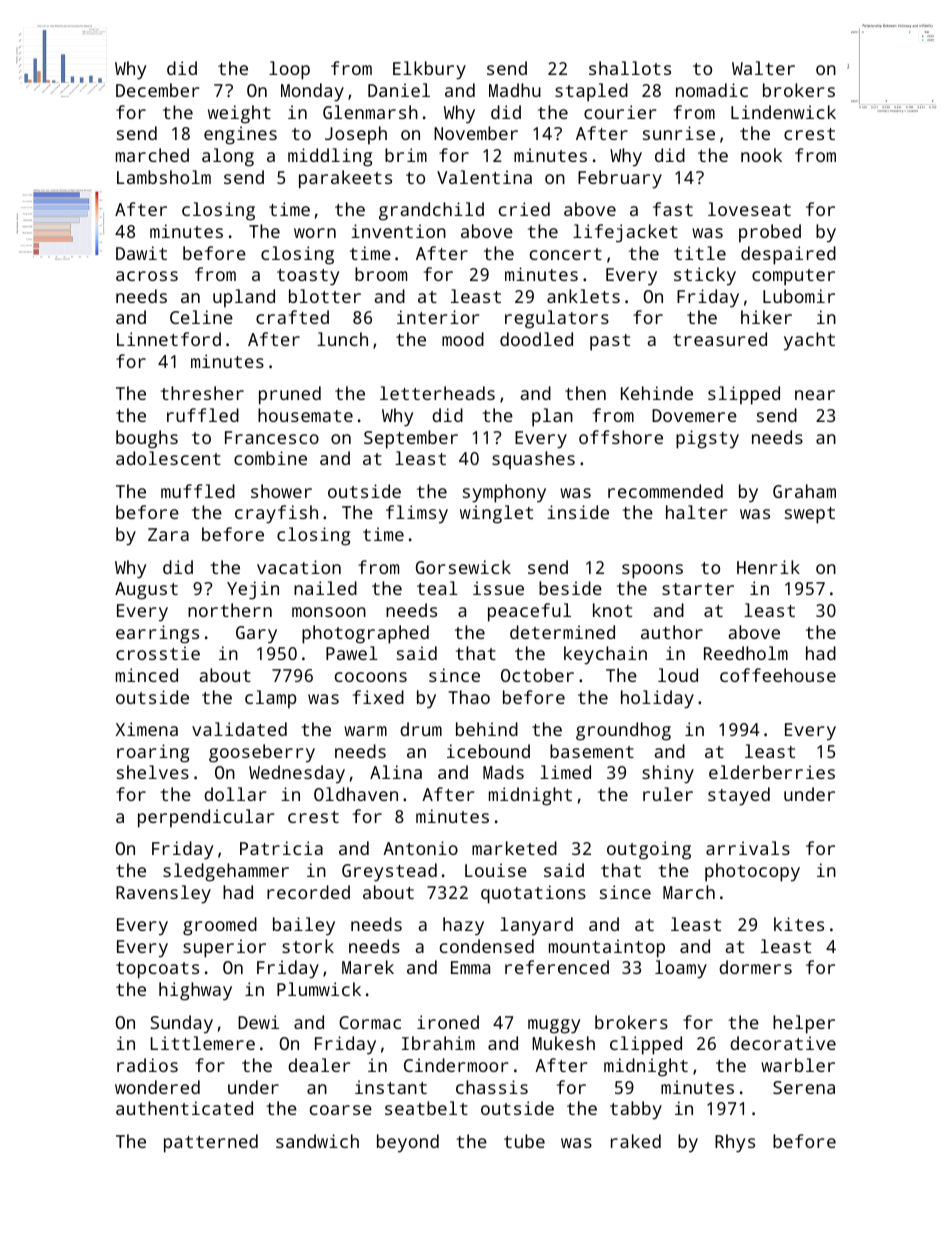 This document has width=952, height=1233. What do you see at coordinates (429, 70) in the document?
I see `Elkbury` at bounding box center [429, 70].
